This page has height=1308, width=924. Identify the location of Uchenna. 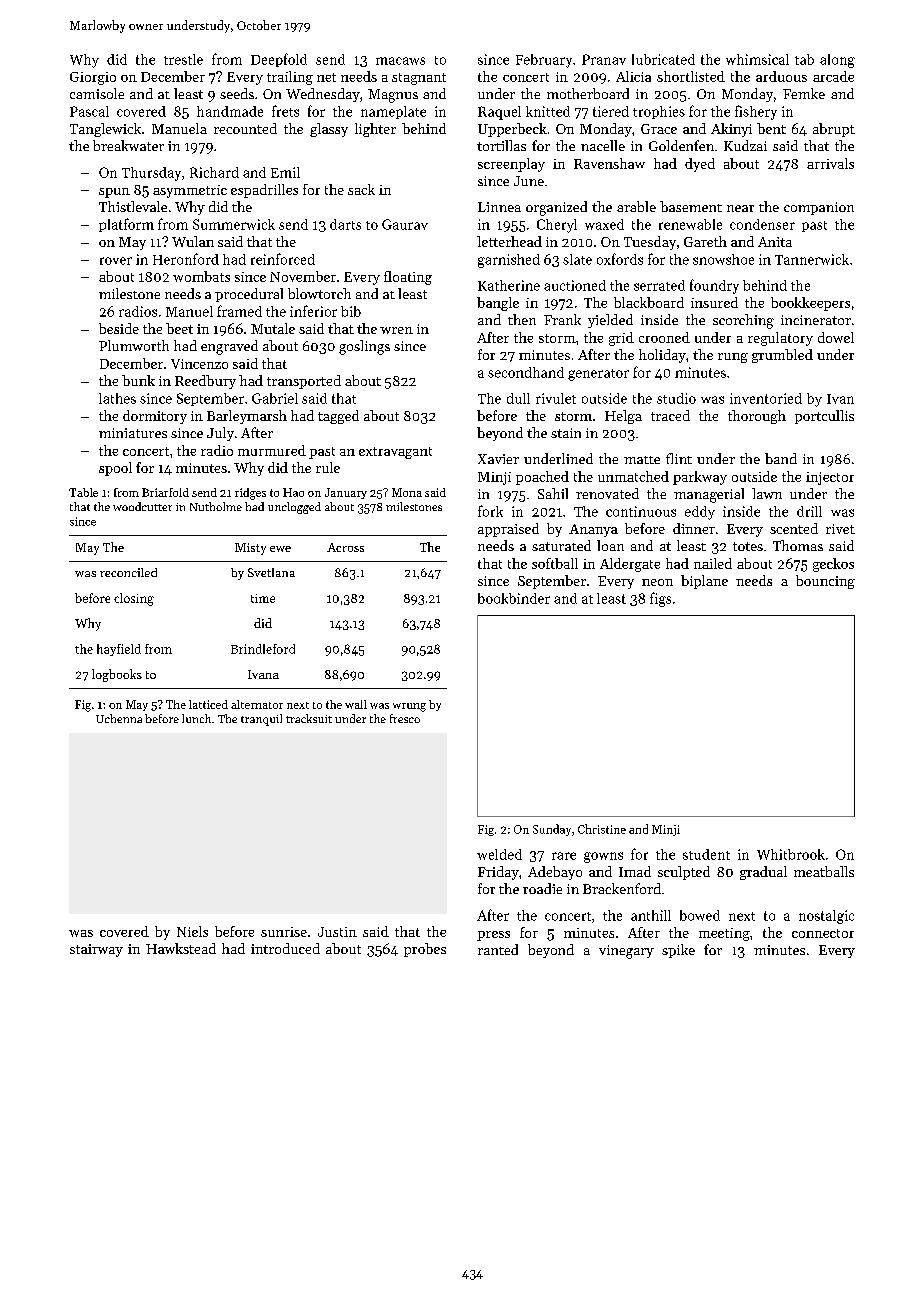
(119, 718).
